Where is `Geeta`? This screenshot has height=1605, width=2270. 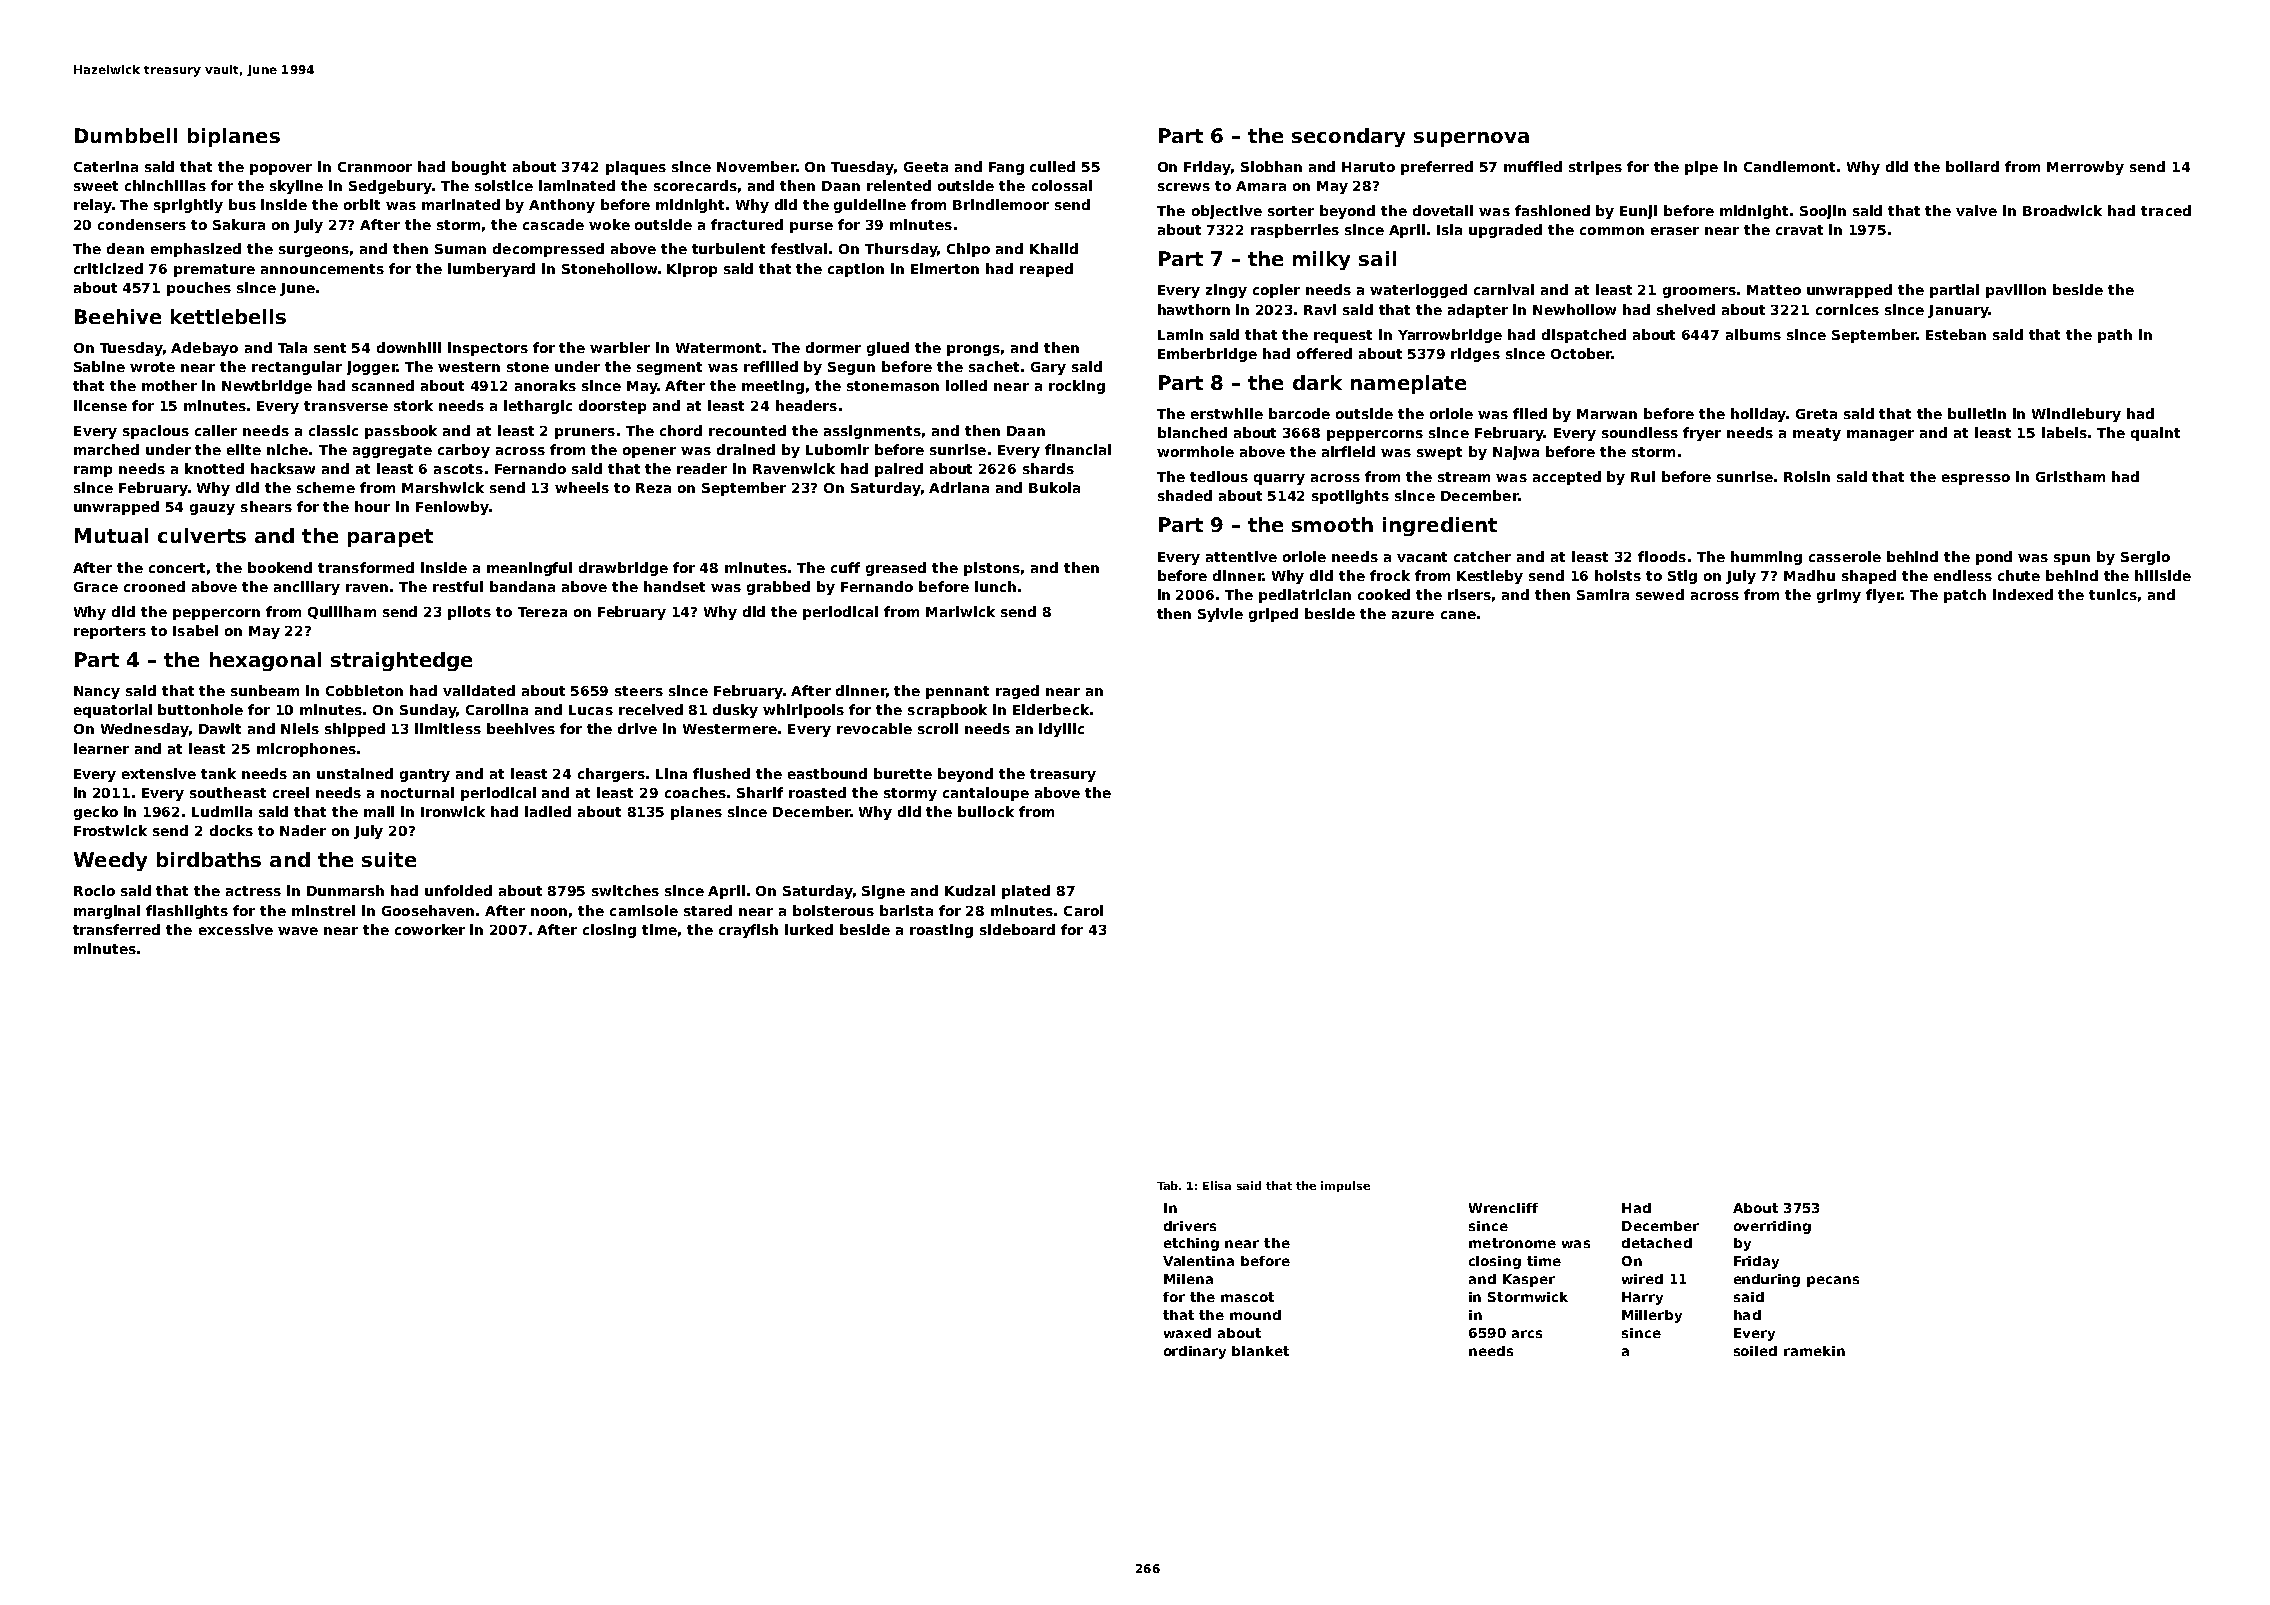 Geeta is located at coordinates (926, 167).
